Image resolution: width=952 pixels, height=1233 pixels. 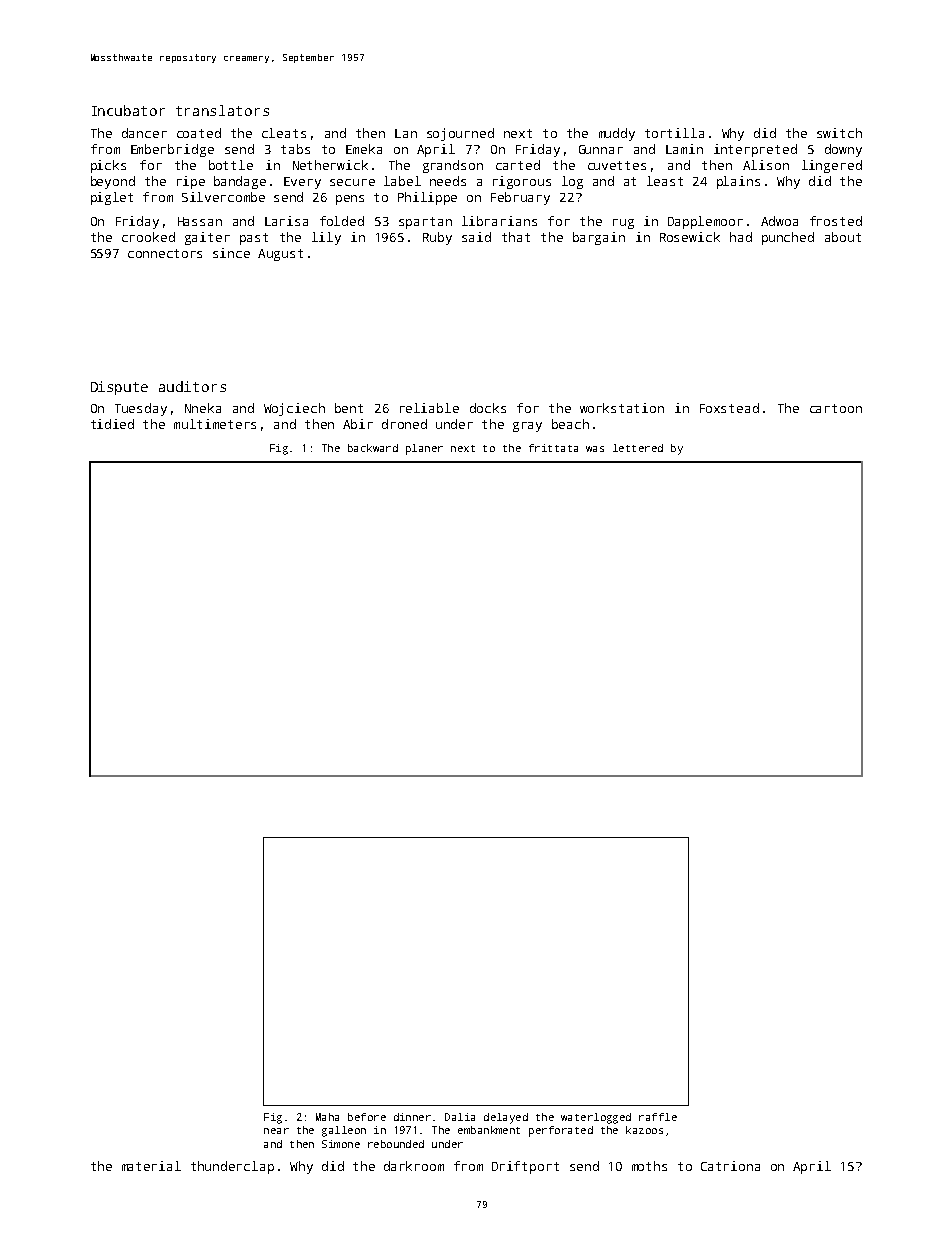 What do you see at coordinates (327, 1117) in the document?
I see `Maha` at bounding box center [327, 1117].
